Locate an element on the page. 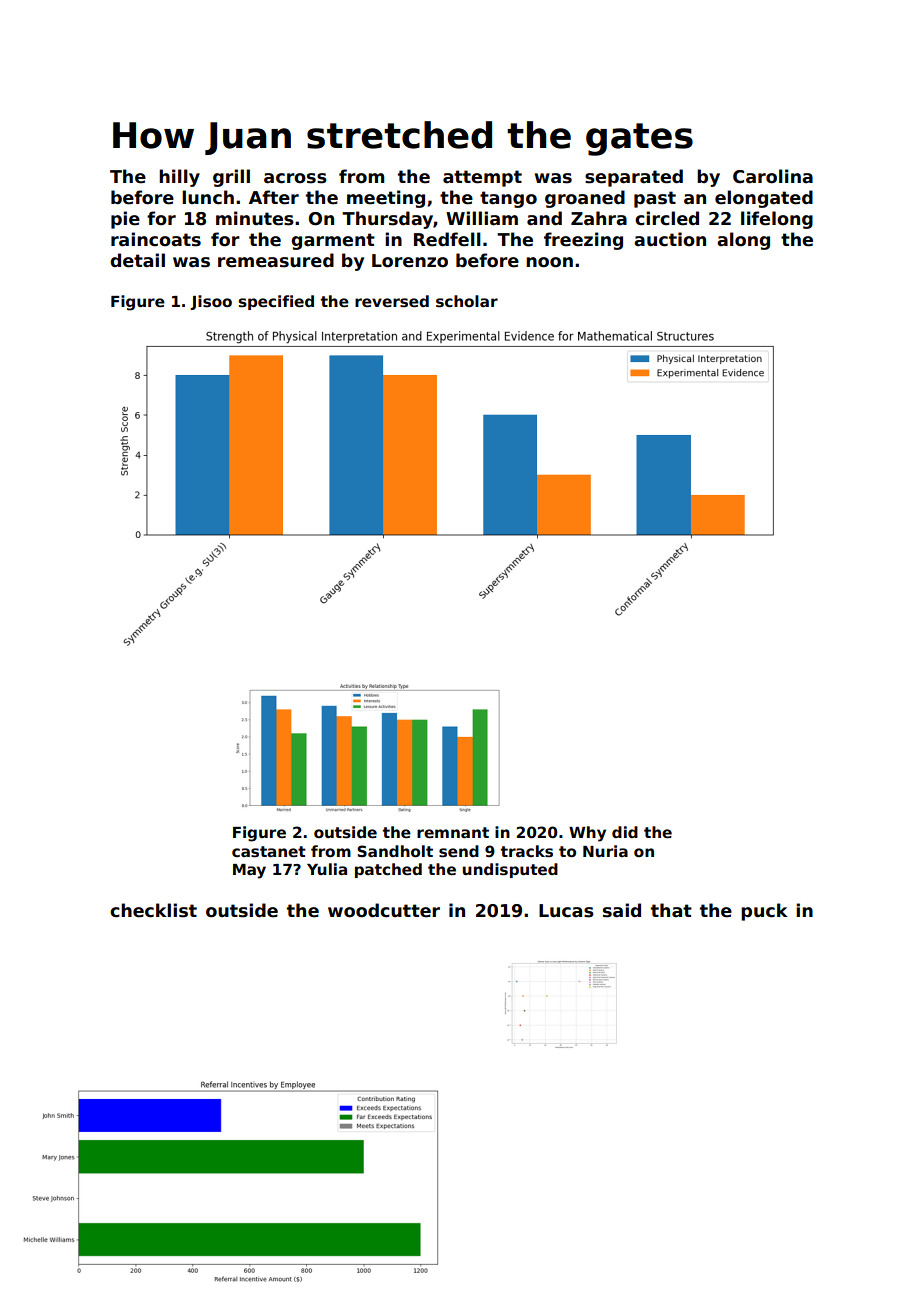 This page has height=1308, width=924. Jisoo is located at coordinates (211, 302).
